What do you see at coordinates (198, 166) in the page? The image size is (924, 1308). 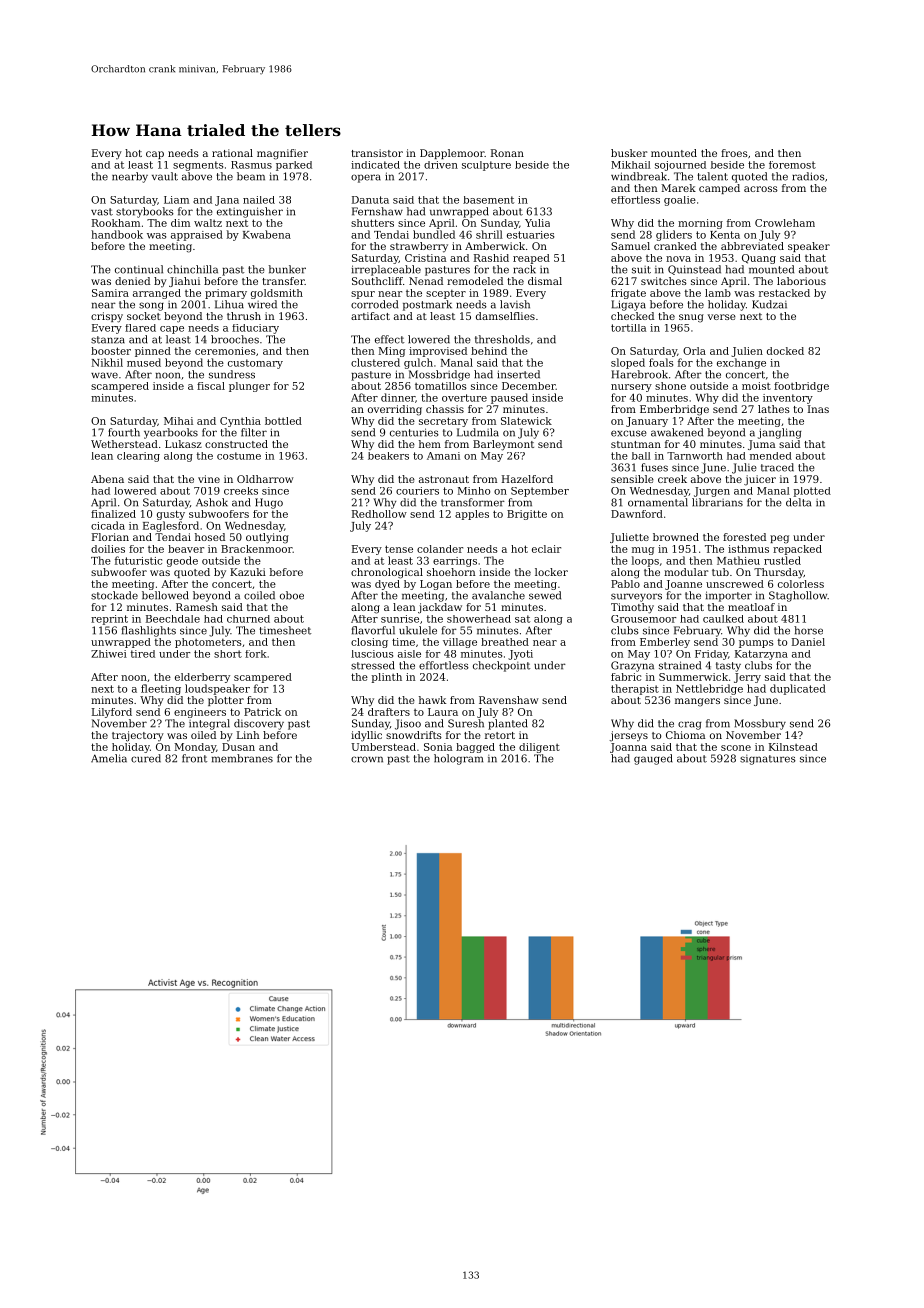 I see `segments` at bounding box center [198, 166].
